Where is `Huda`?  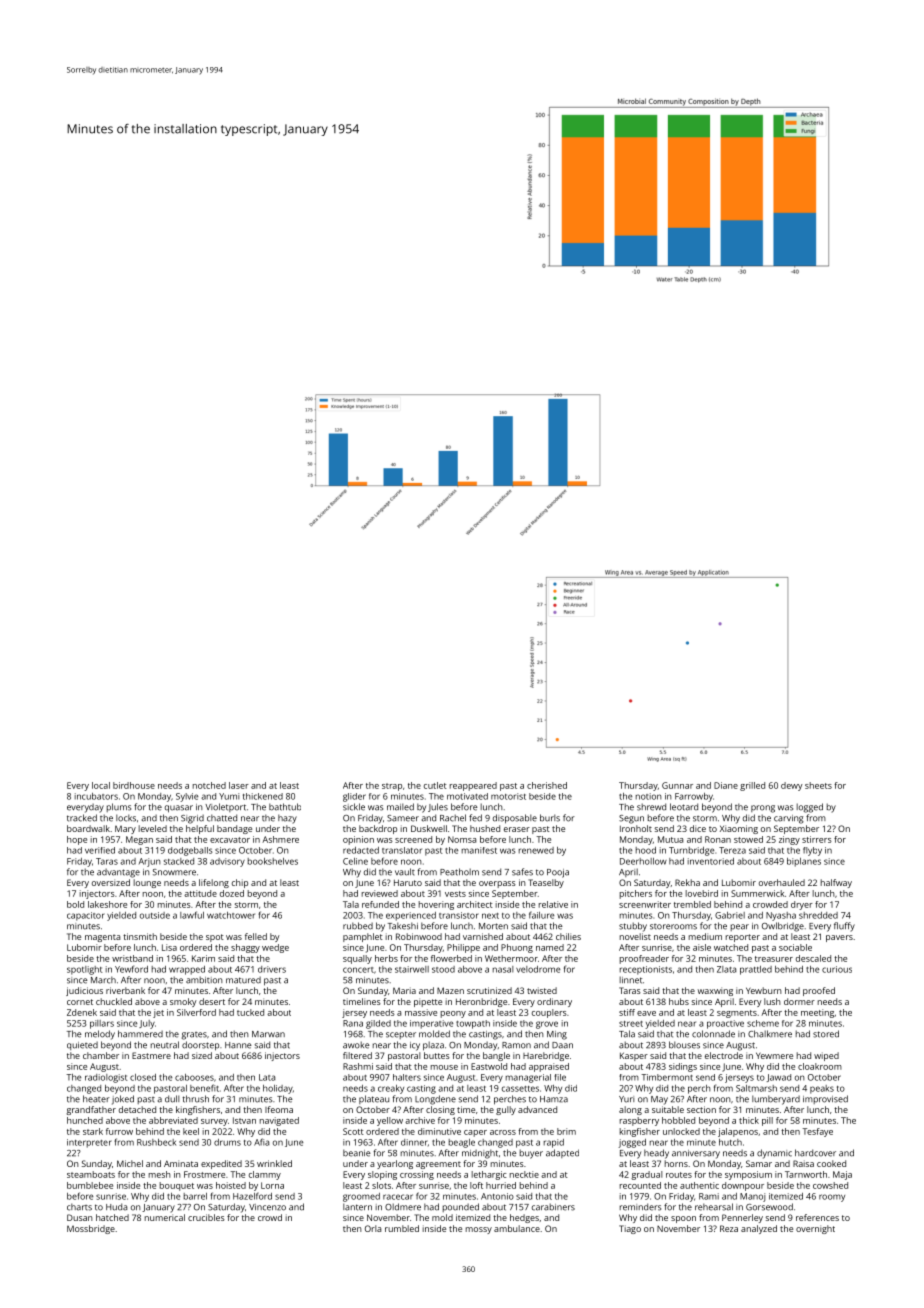
Huda is located at coordinates (116, 1207).
